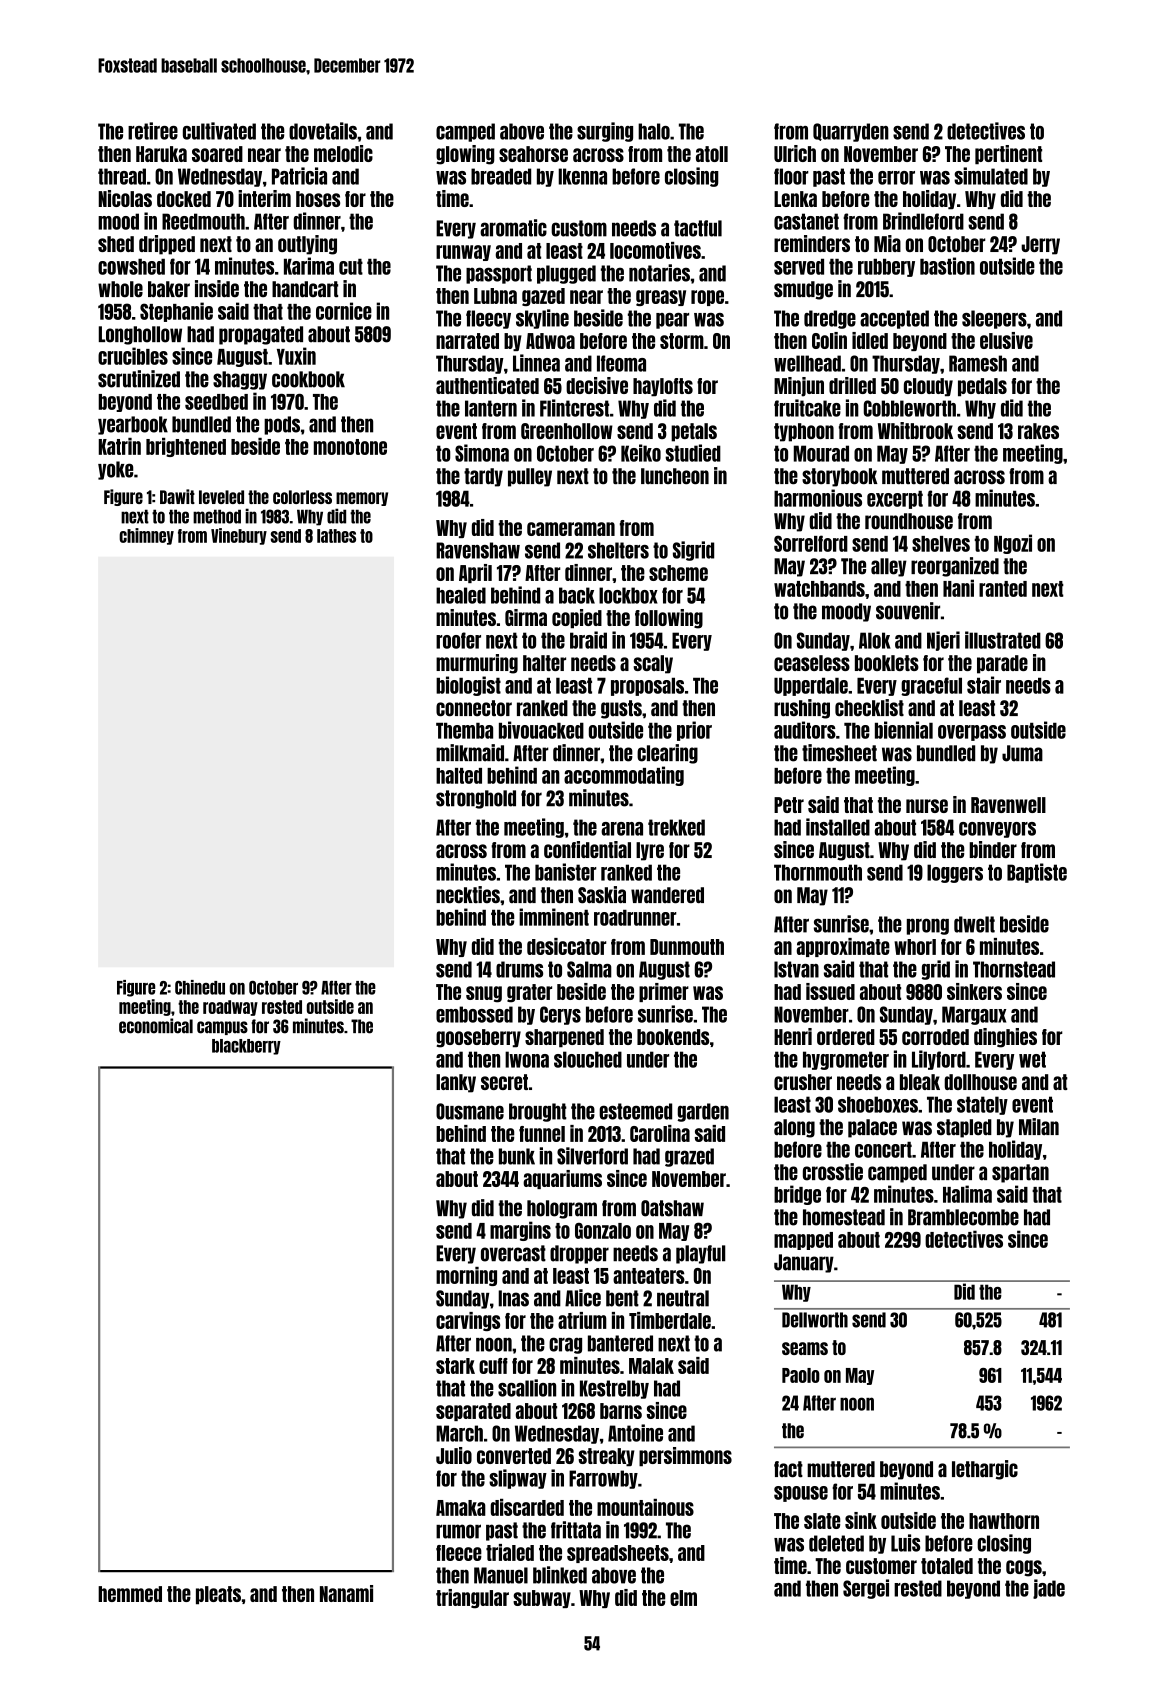 The image size is (1168, 1692). Describe the element at coordinates (130, 1594) in the screenshot. I see `hemmed` at that location.
